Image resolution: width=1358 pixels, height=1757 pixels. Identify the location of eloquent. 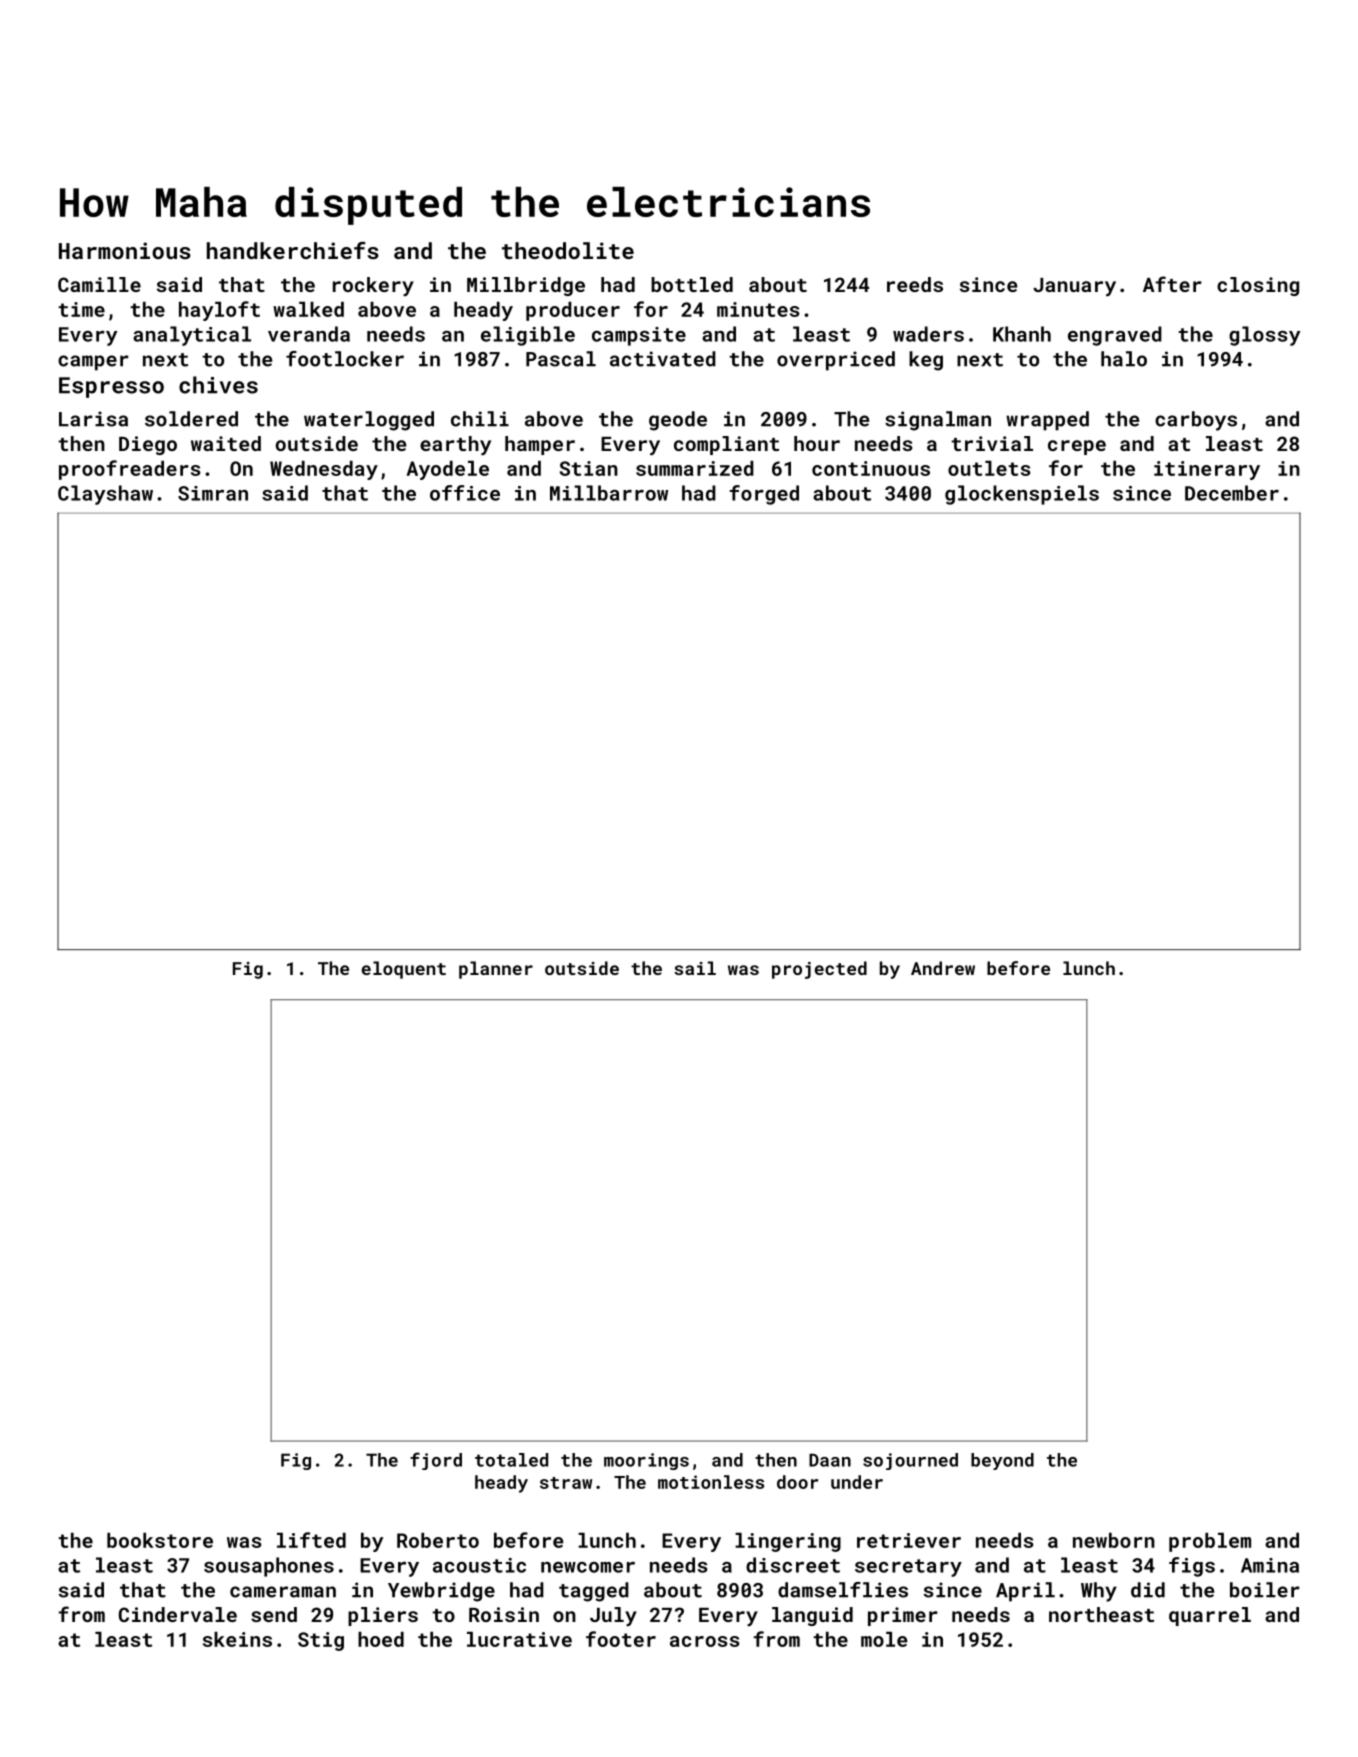
(403, 970).
